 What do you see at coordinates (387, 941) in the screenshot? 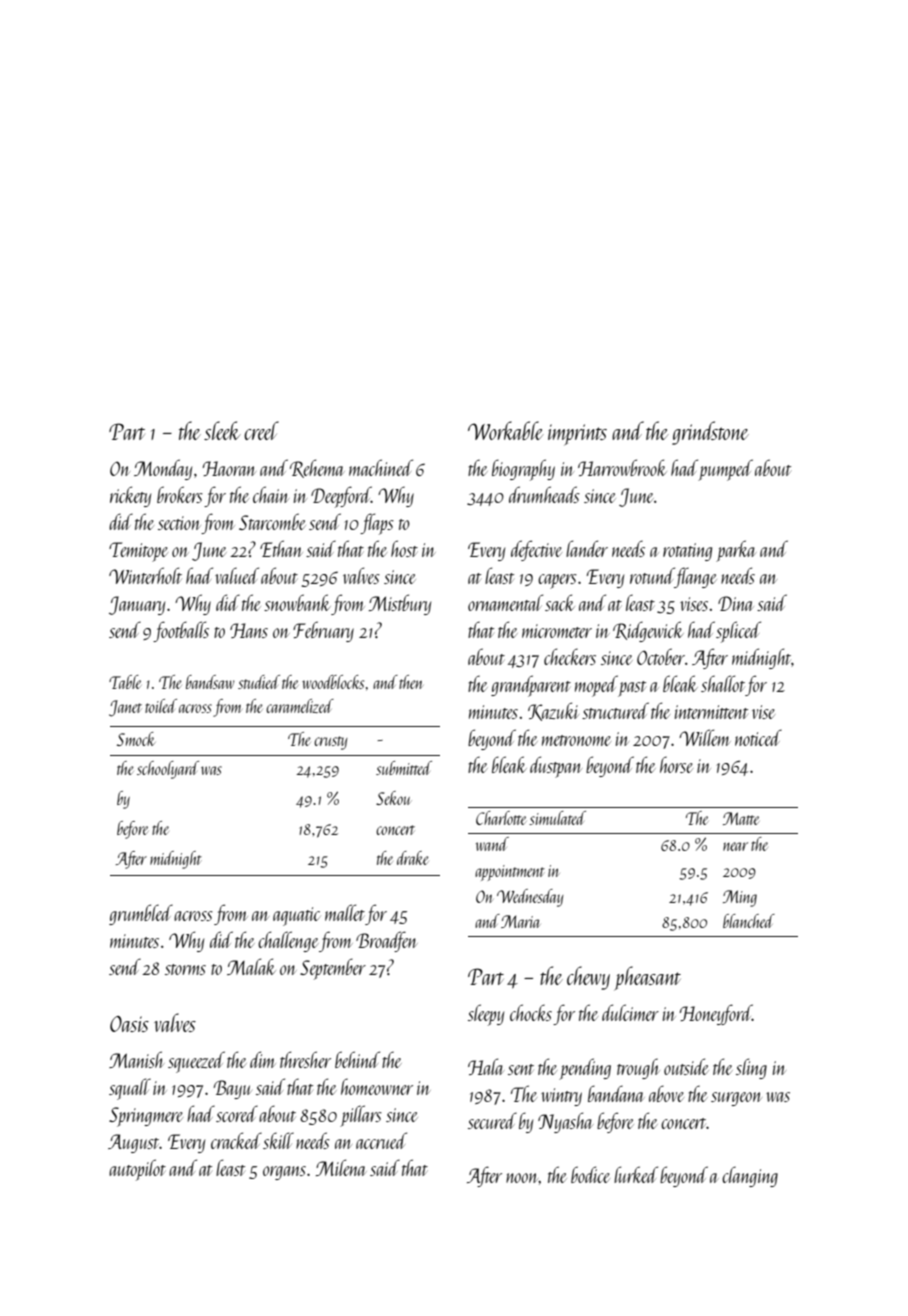
I see `Broadfen` at bounding box center [387, 941].
